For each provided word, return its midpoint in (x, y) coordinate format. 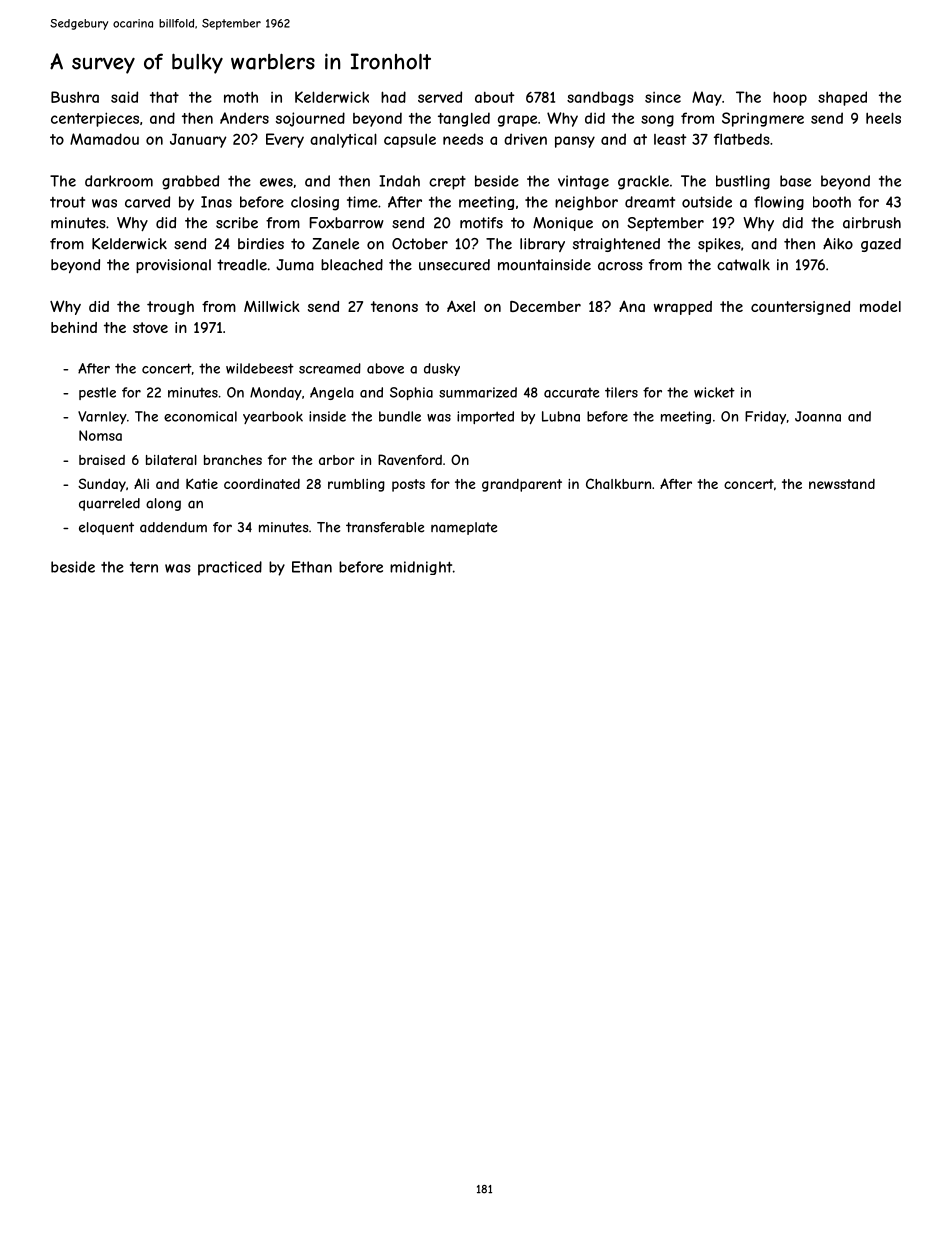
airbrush (872, 223)
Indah (399, 181)
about (495, 97)
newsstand (842, 484)
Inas (216, 202)
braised (102, 460)
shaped (842, 98)
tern (144, 567)
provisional (173, 266)
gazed (881, 245)
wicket (714, 392)
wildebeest (260, 368)
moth (241, 97)
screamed (330, 368)
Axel (461, 306)
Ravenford (410, 459)
